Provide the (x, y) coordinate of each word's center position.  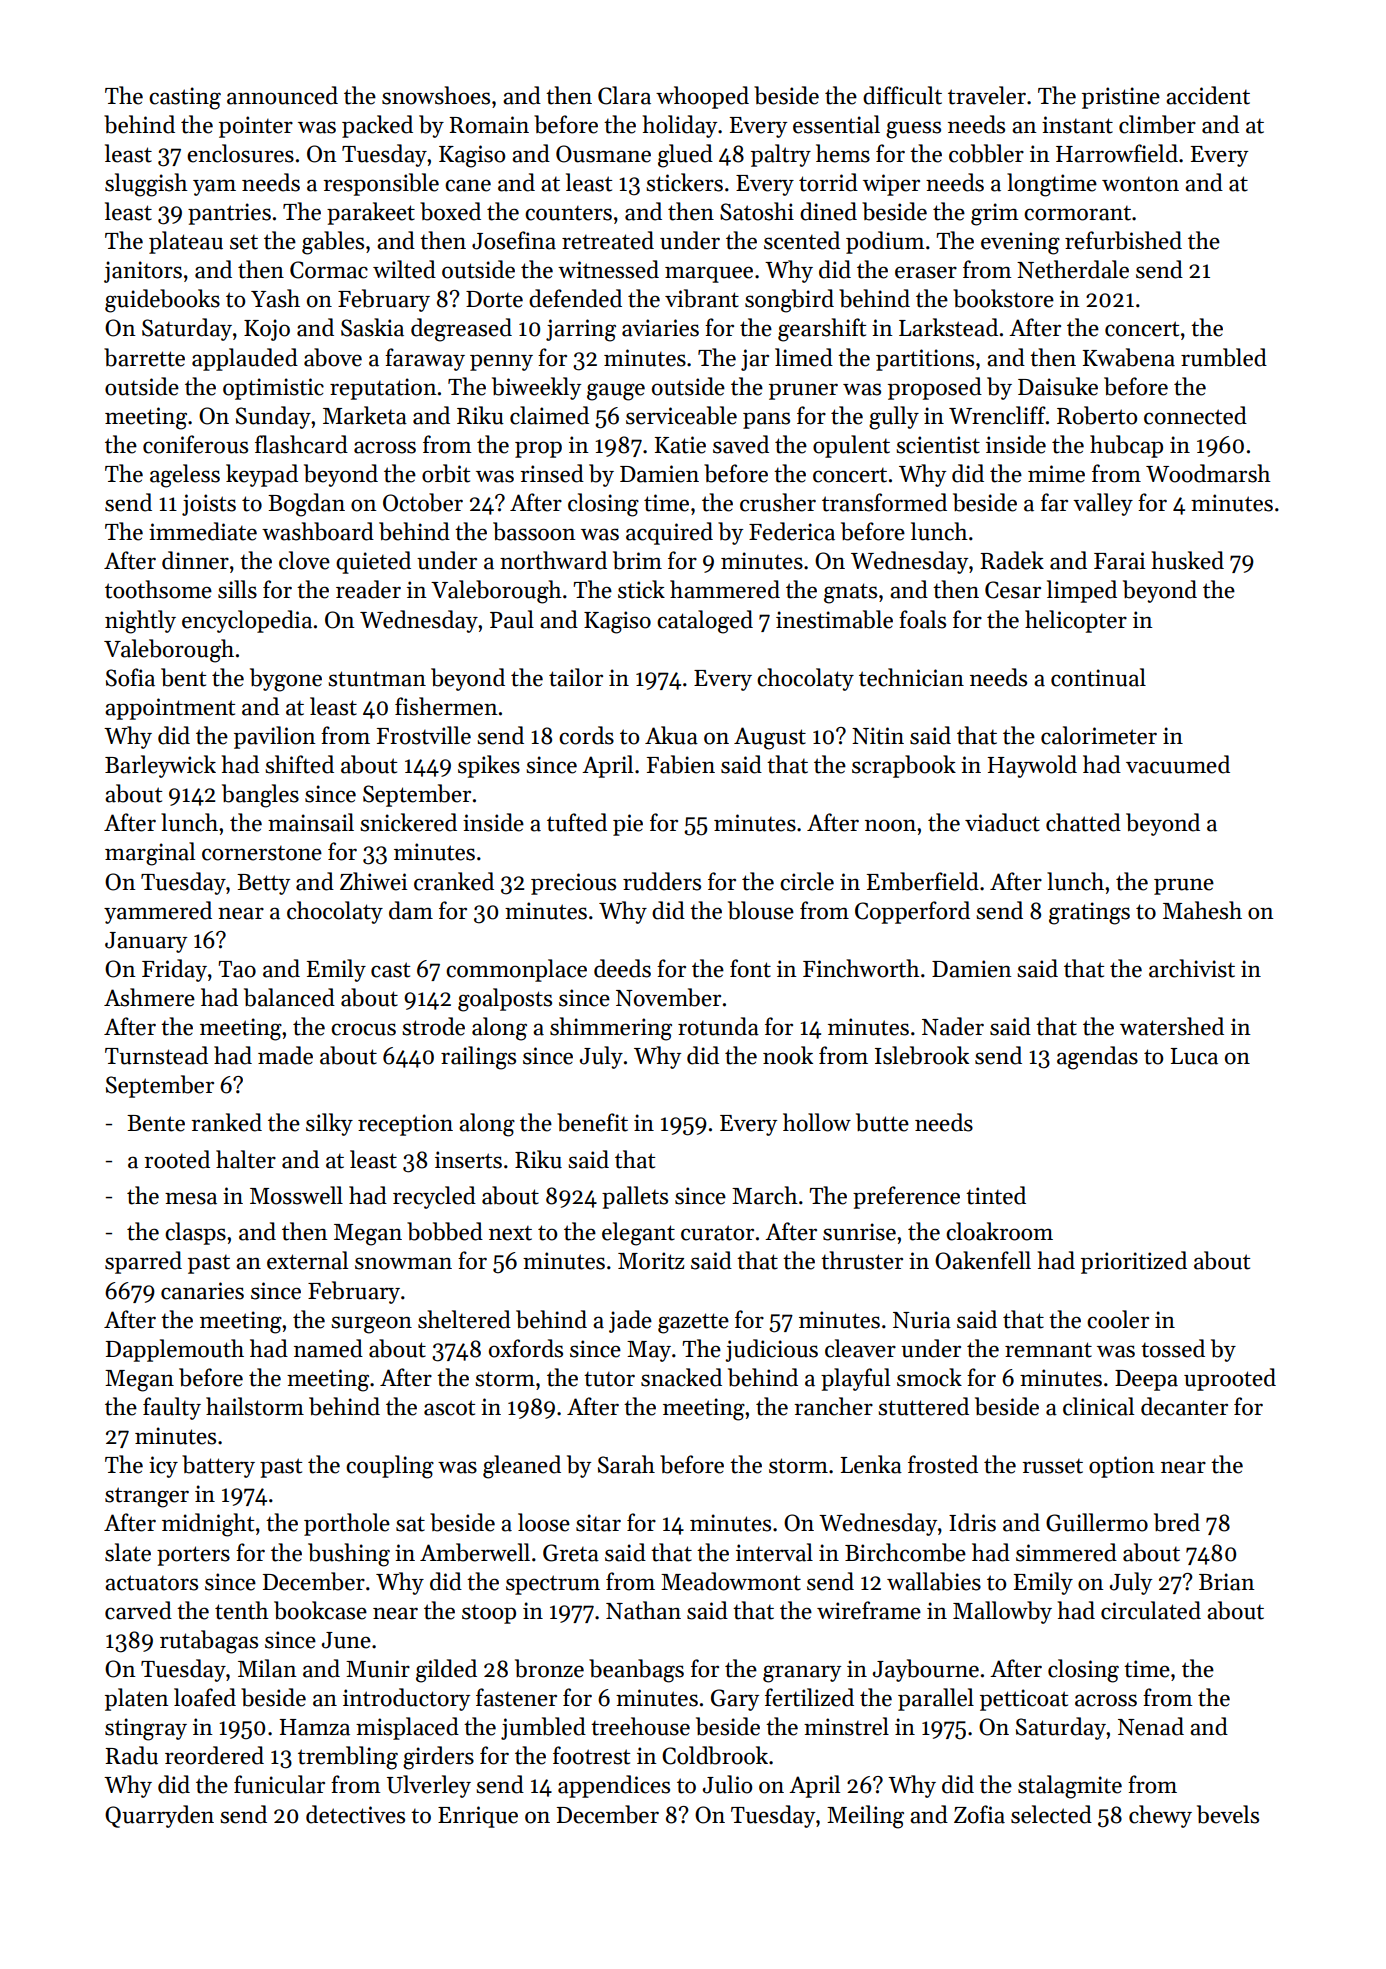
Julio (727, 1784)
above (333, 357)
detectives (355, 1814)
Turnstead (156, 1055)
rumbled (1224, 357)
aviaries (660, 328)
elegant (638, 1234)
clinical (1098, 1406)
